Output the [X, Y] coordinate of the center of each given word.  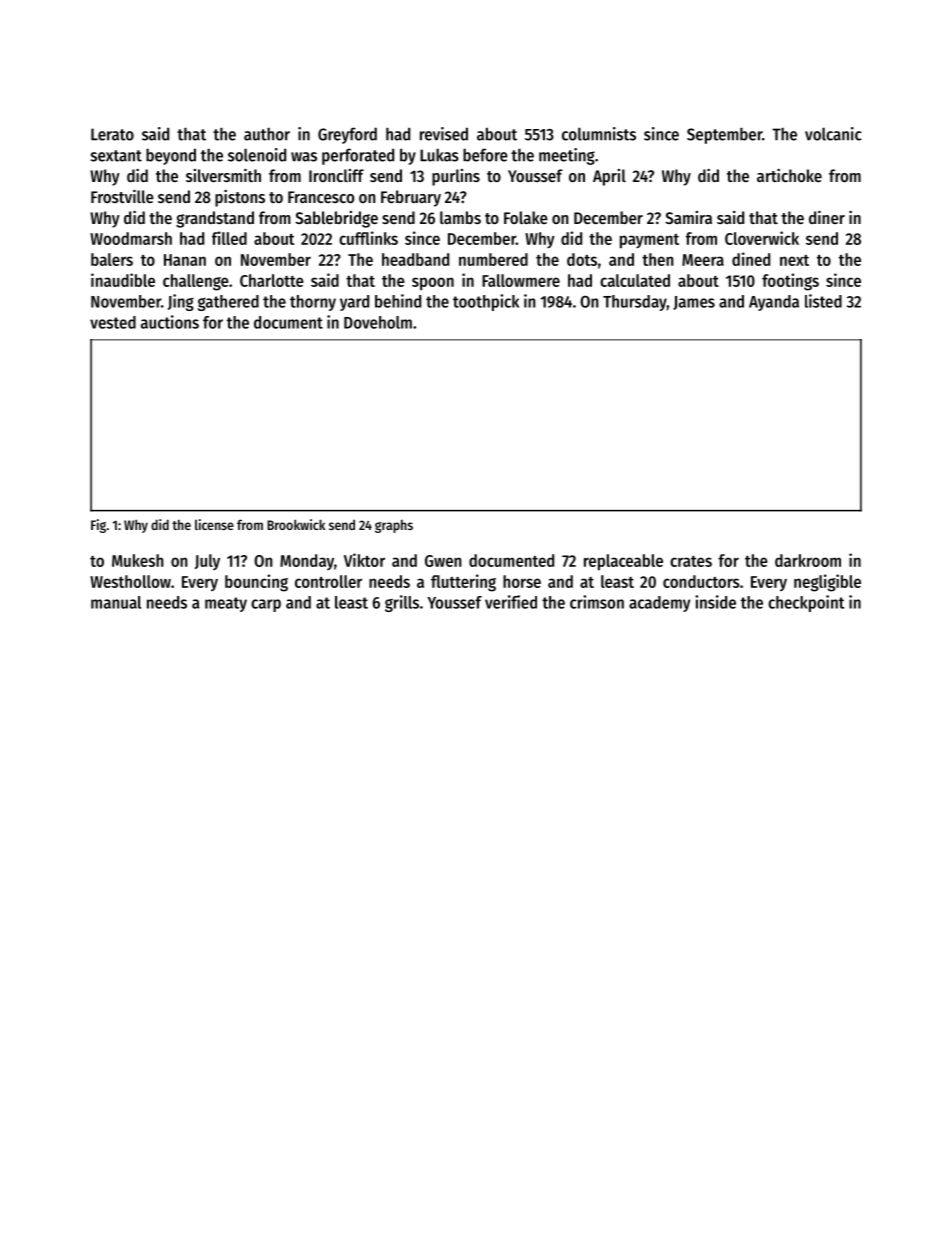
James [694, 303]
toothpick [486, 302]
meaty [226, 604]
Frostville [122, 196]
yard [354, 303]
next [794, 260]
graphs [394, 526]
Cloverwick [762, 238]
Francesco [321, 197]
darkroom [808, 560]
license [214, 524]
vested [113, 322]
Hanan [185, 260]
